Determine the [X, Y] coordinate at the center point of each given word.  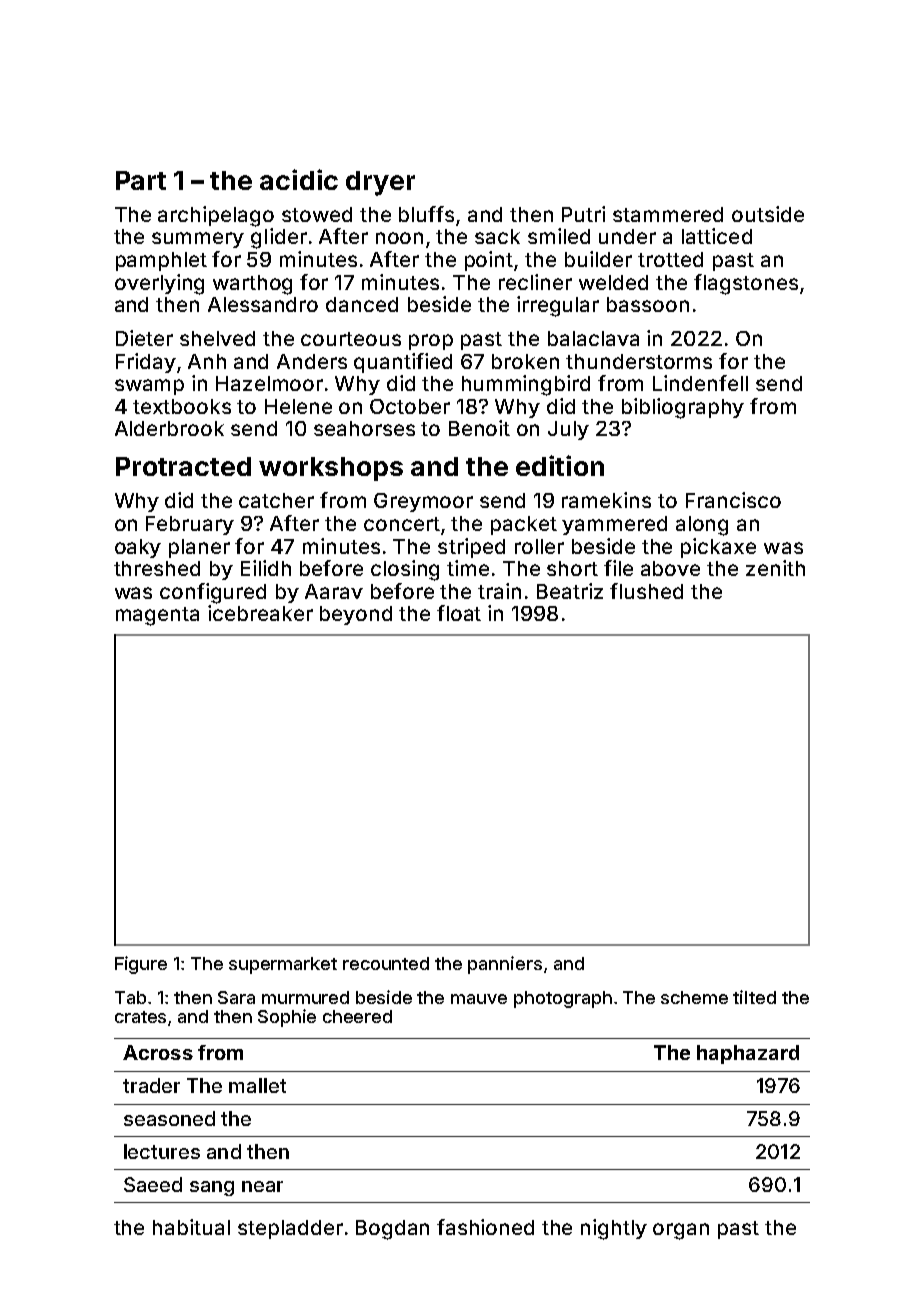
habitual [191, 1227]
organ [681, 1231]
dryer [380, 183]
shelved [217, 338]
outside [768, 214]
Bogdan [392, 1230]
